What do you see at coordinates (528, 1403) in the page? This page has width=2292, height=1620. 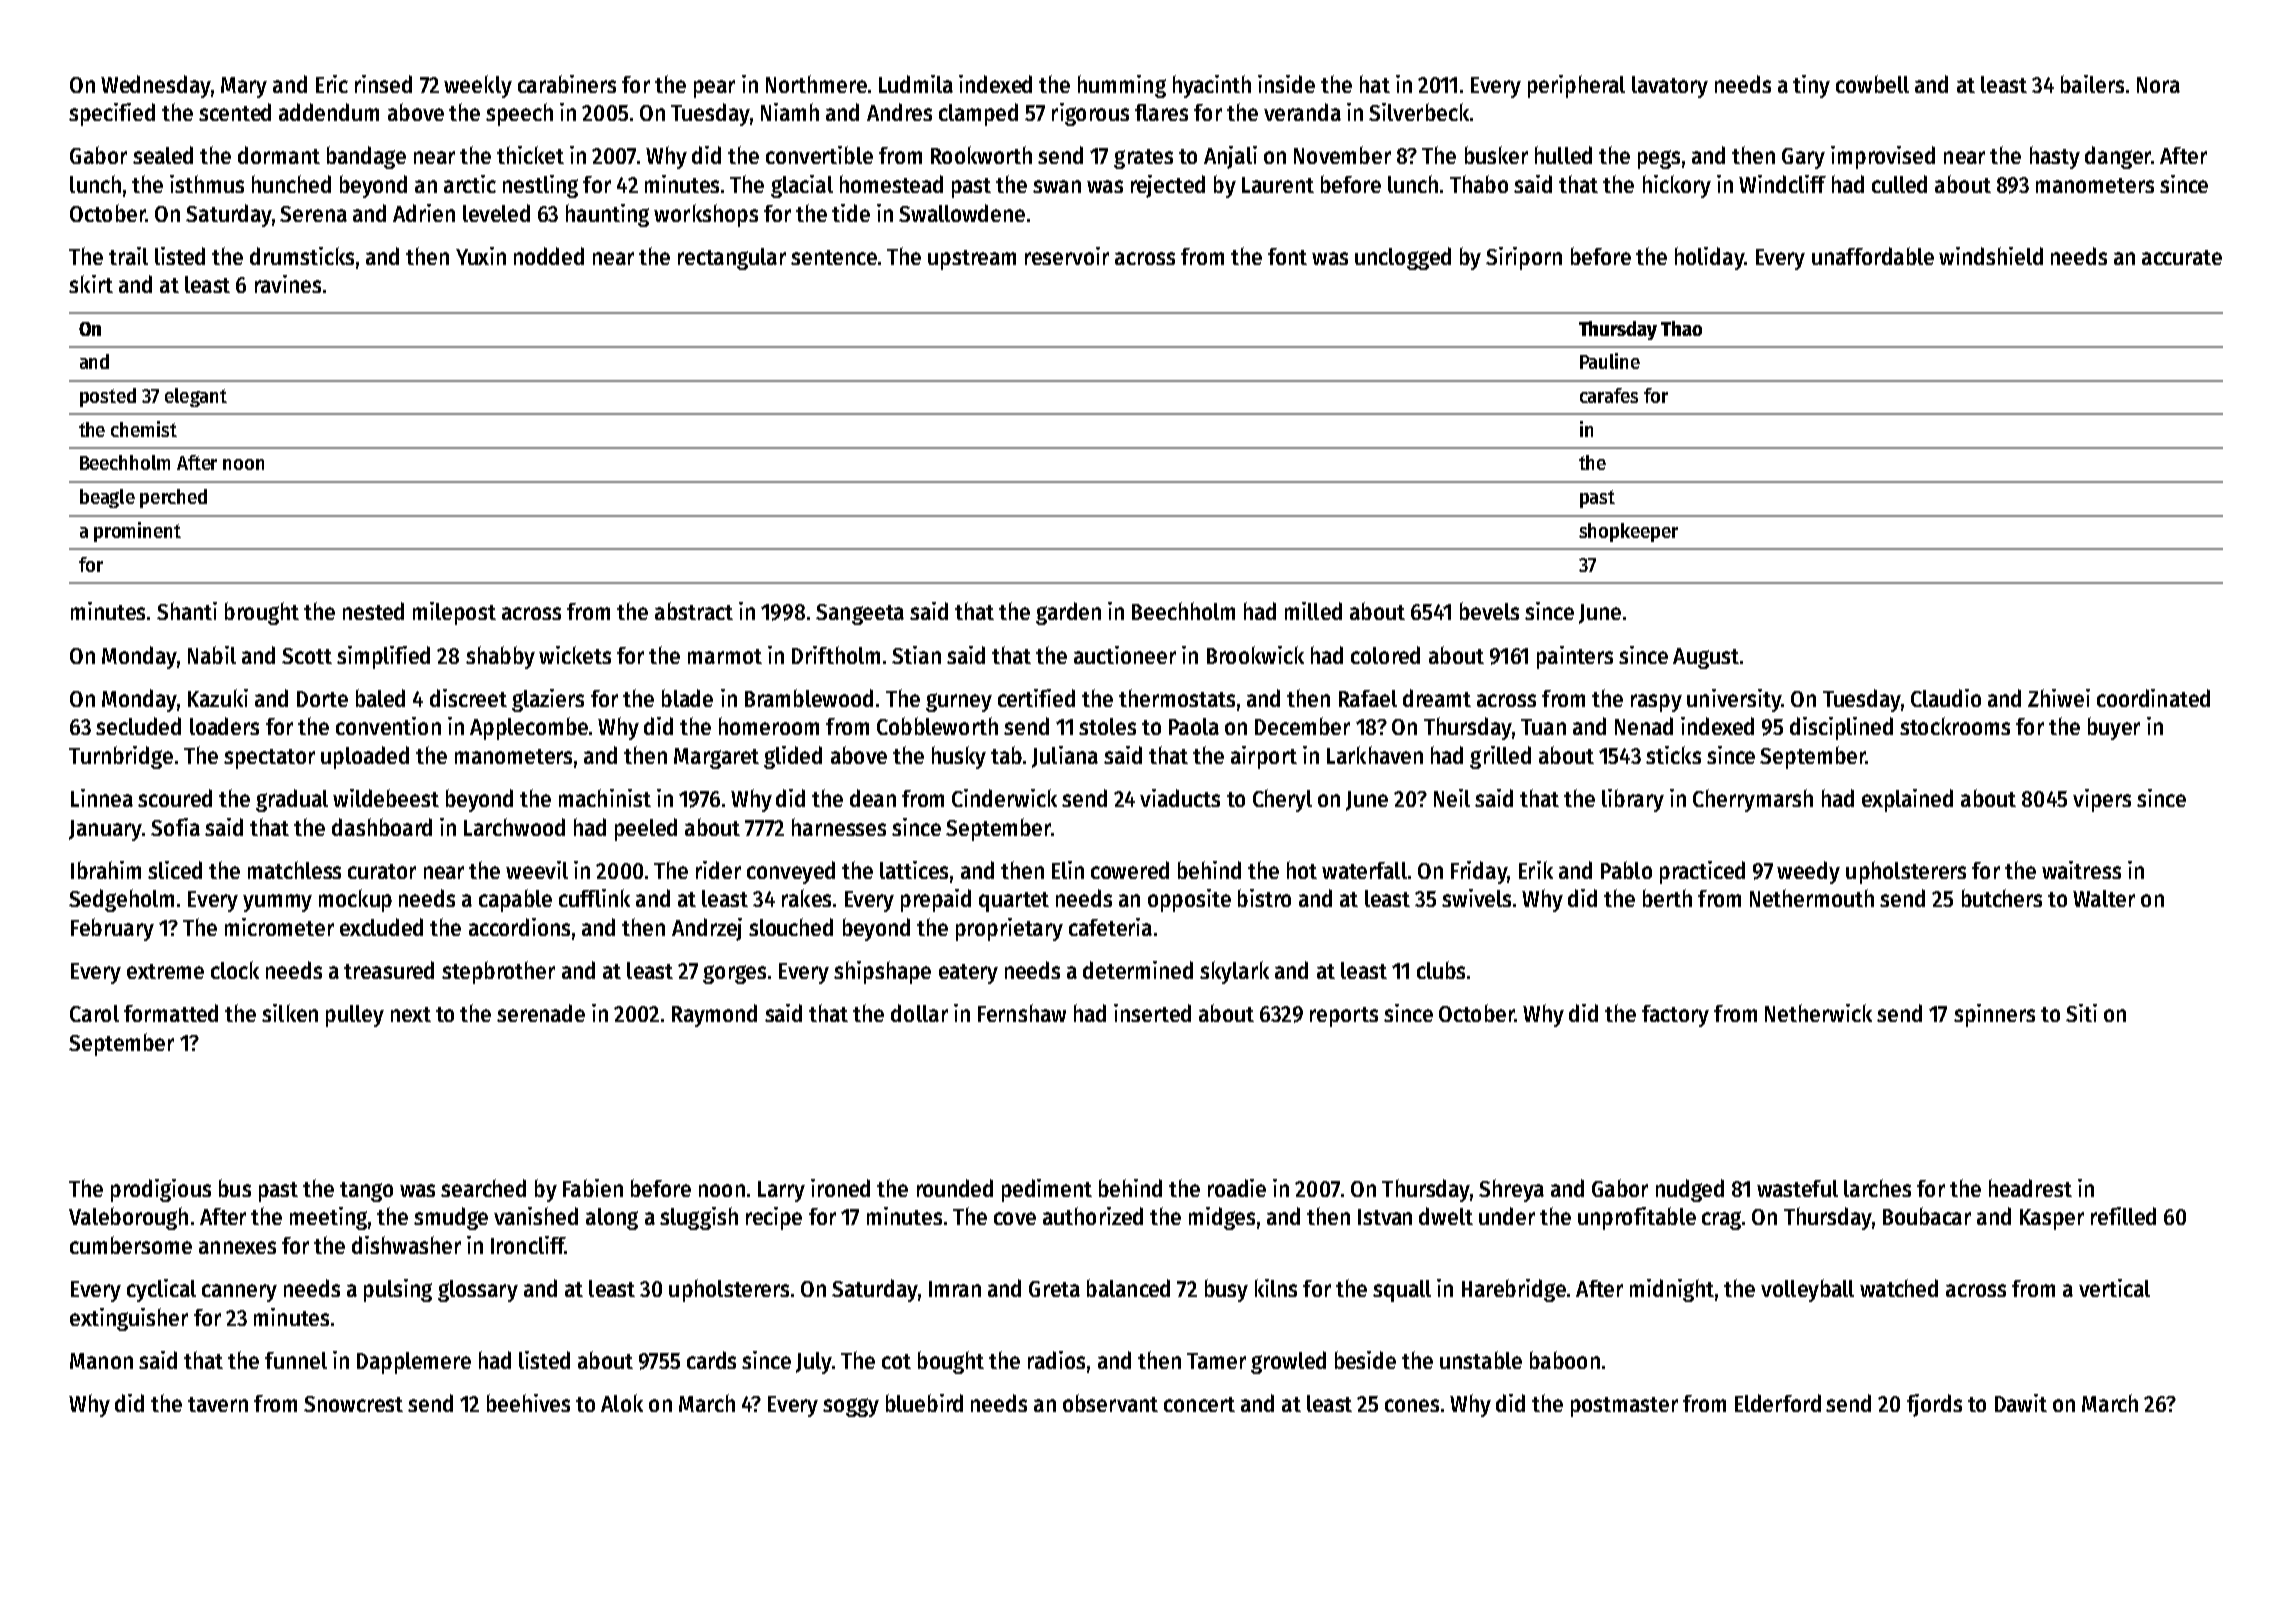 I see `beehives` at bounding box center [528, 1403].
